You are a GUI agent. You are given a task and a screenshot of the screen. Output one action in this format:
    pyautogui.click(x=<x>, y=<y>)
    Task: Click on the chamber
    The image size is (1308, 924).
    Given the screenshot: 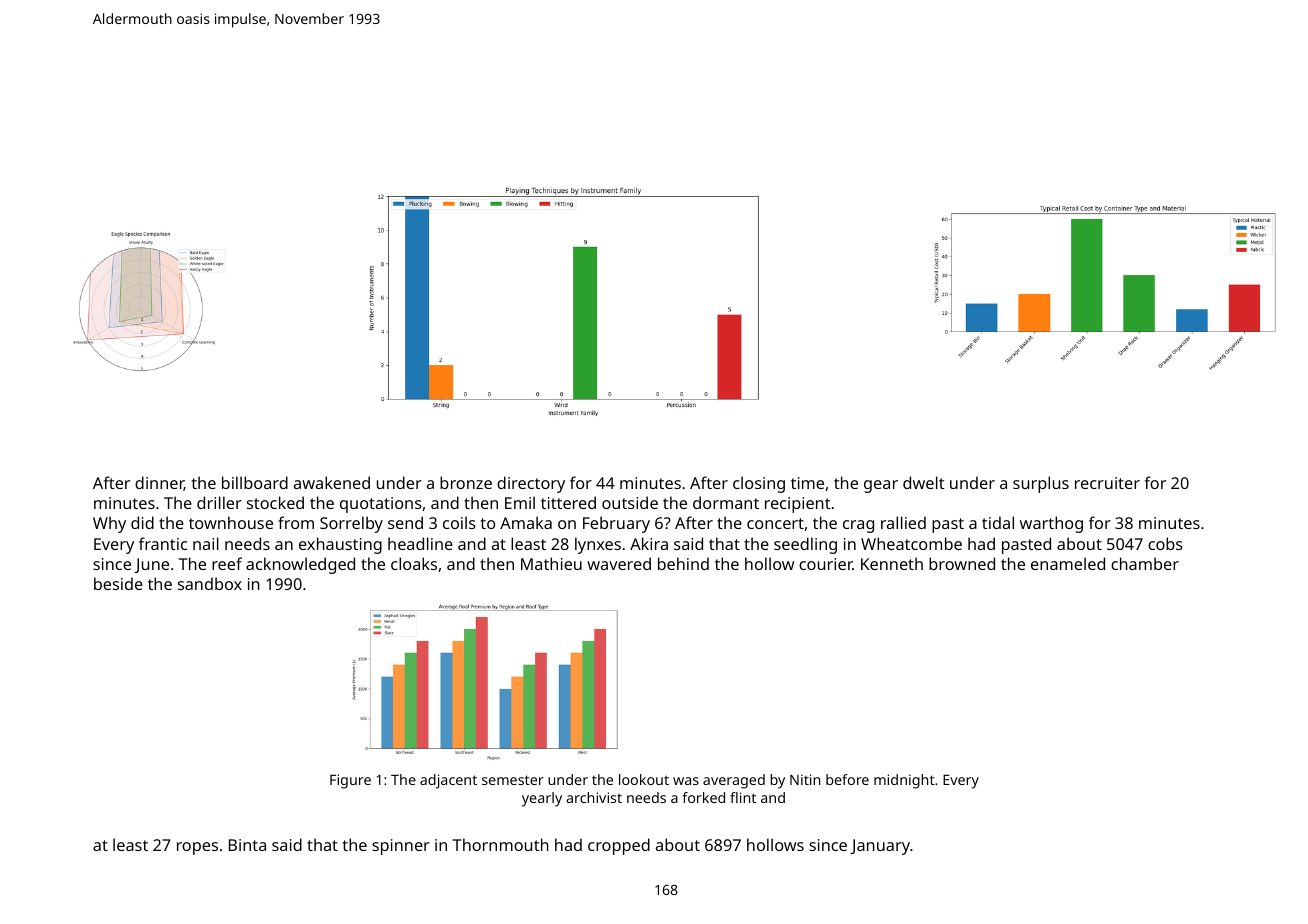 What is the action you would take?
    pyautogui.click(x=1145, y=563)
